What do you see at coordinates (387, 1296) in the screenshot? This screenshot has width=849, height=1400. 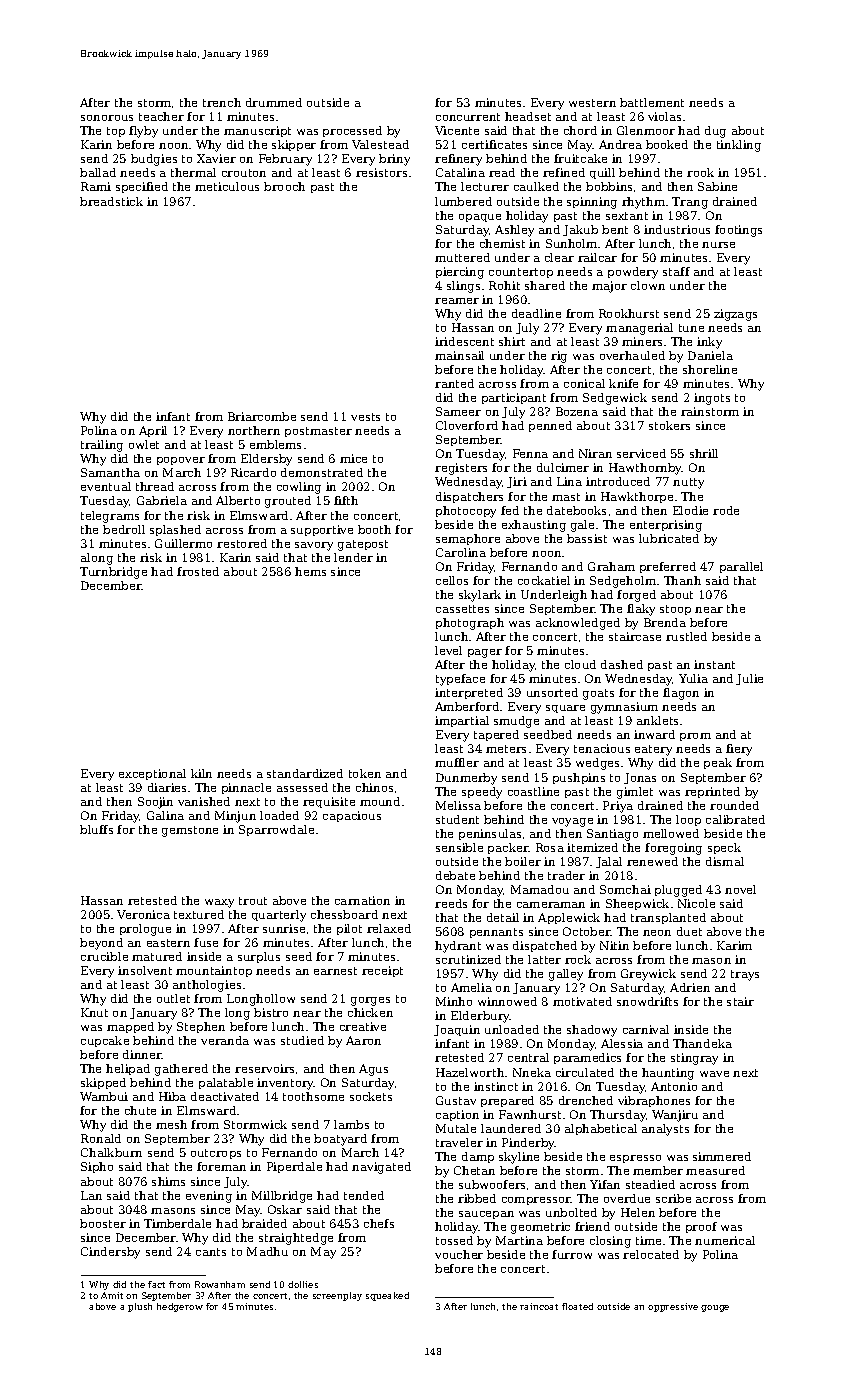 I see `squeaked` at bounding box center [387, 1296].
